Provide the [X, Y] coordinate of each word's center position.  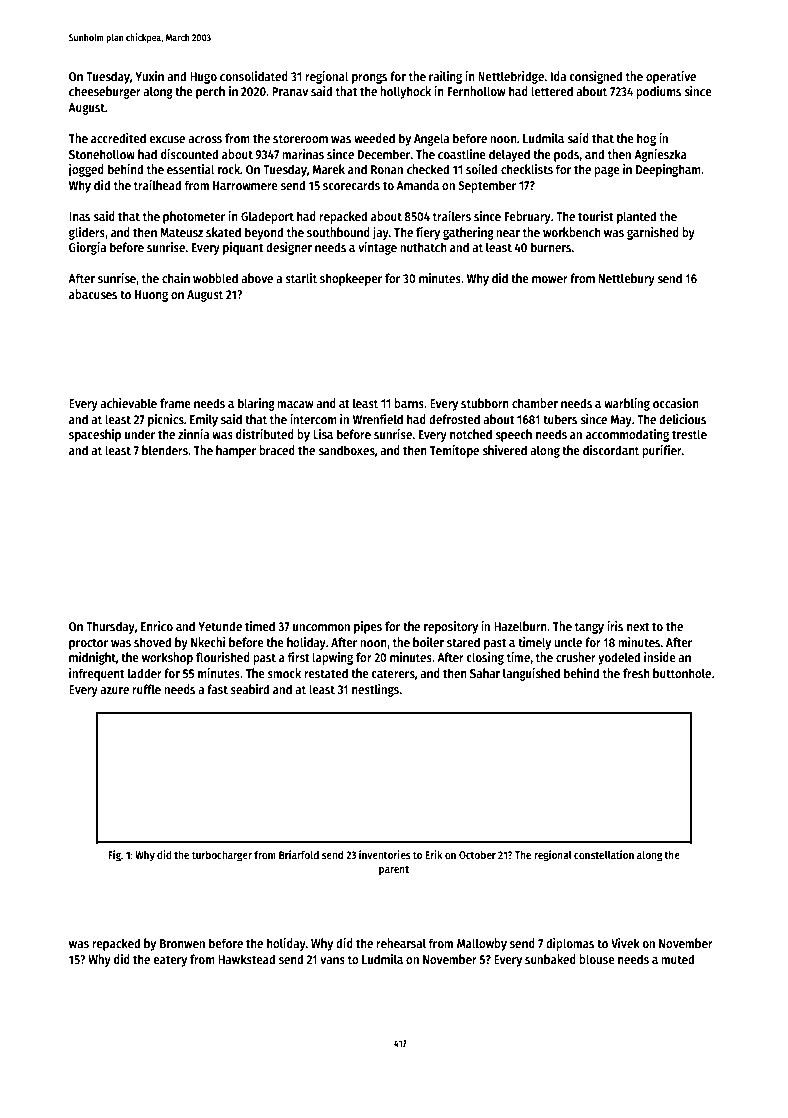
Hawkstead [246, 959]
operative [671, 77]
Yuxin [149, 76]
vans [332, 960]
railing [445, 77]
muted [677, 959]
